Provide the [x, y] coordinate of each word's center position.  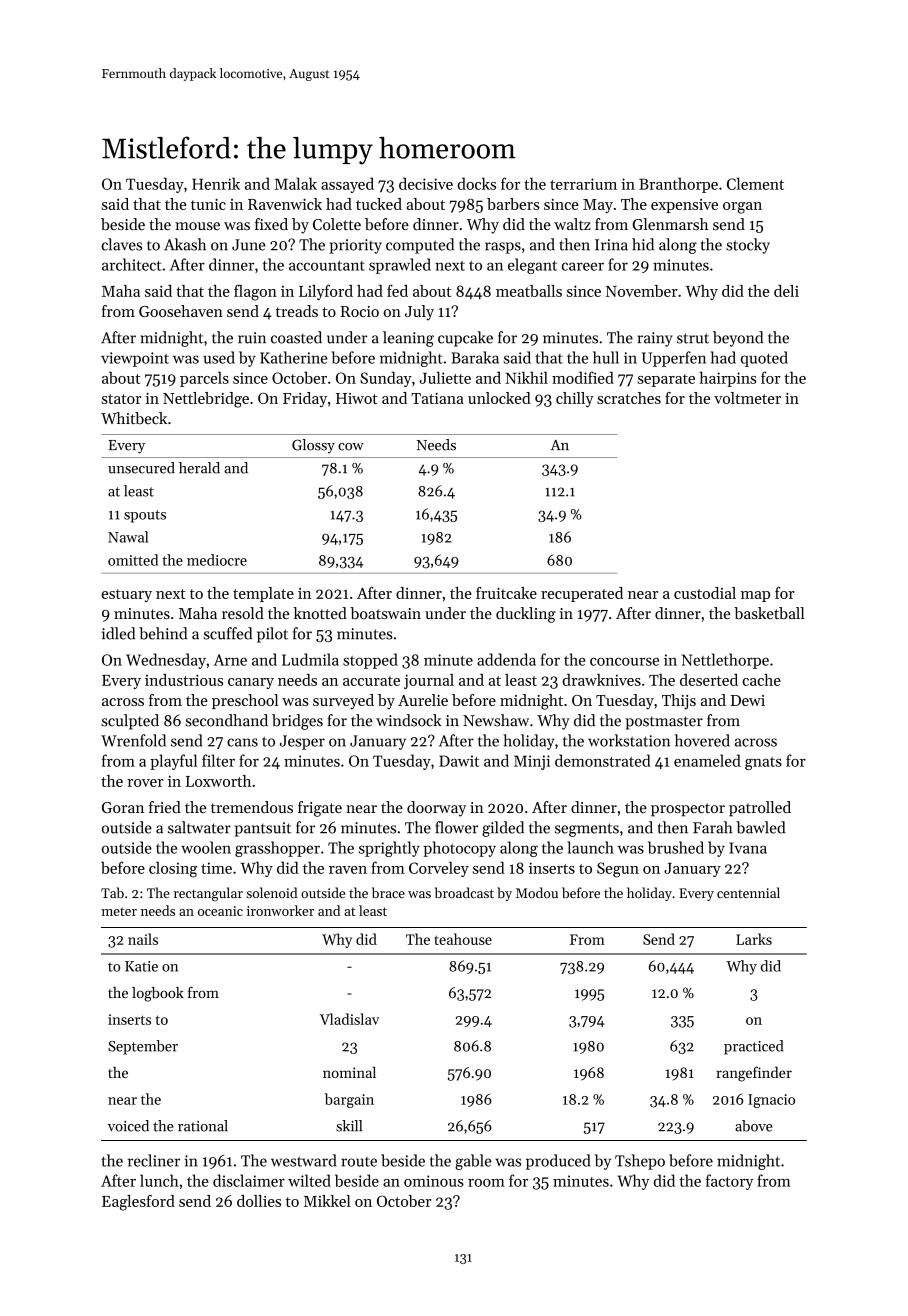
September [143, 1047]
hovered [702, 740]
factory [729, 1182]
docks [476, 183]
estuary [126, 595]
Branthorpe [678, 185]
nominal [349, 1072]
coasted [296, 337]
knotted [320, 613]
